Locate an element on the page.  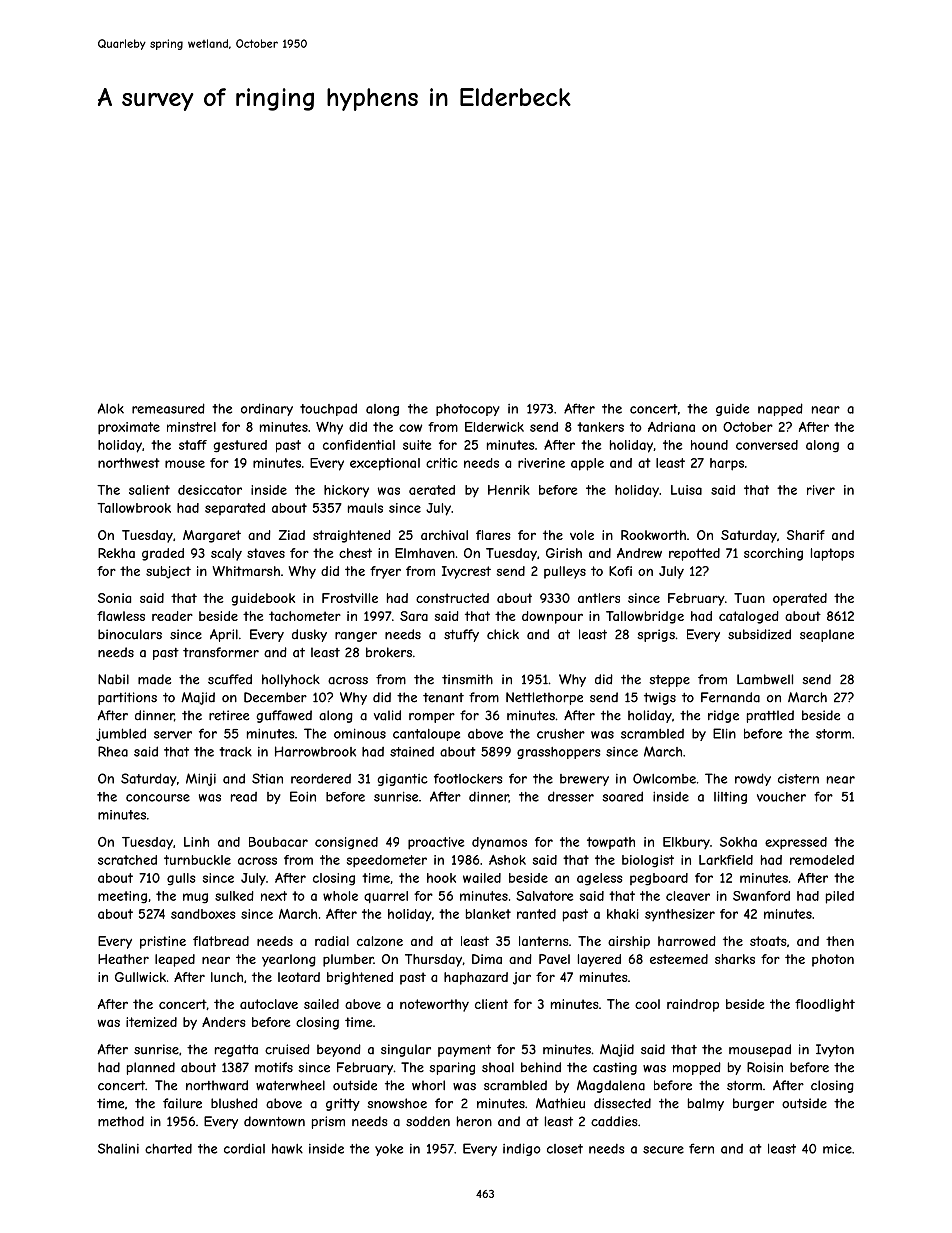
photocopy is located at coordinates (468, 410).
